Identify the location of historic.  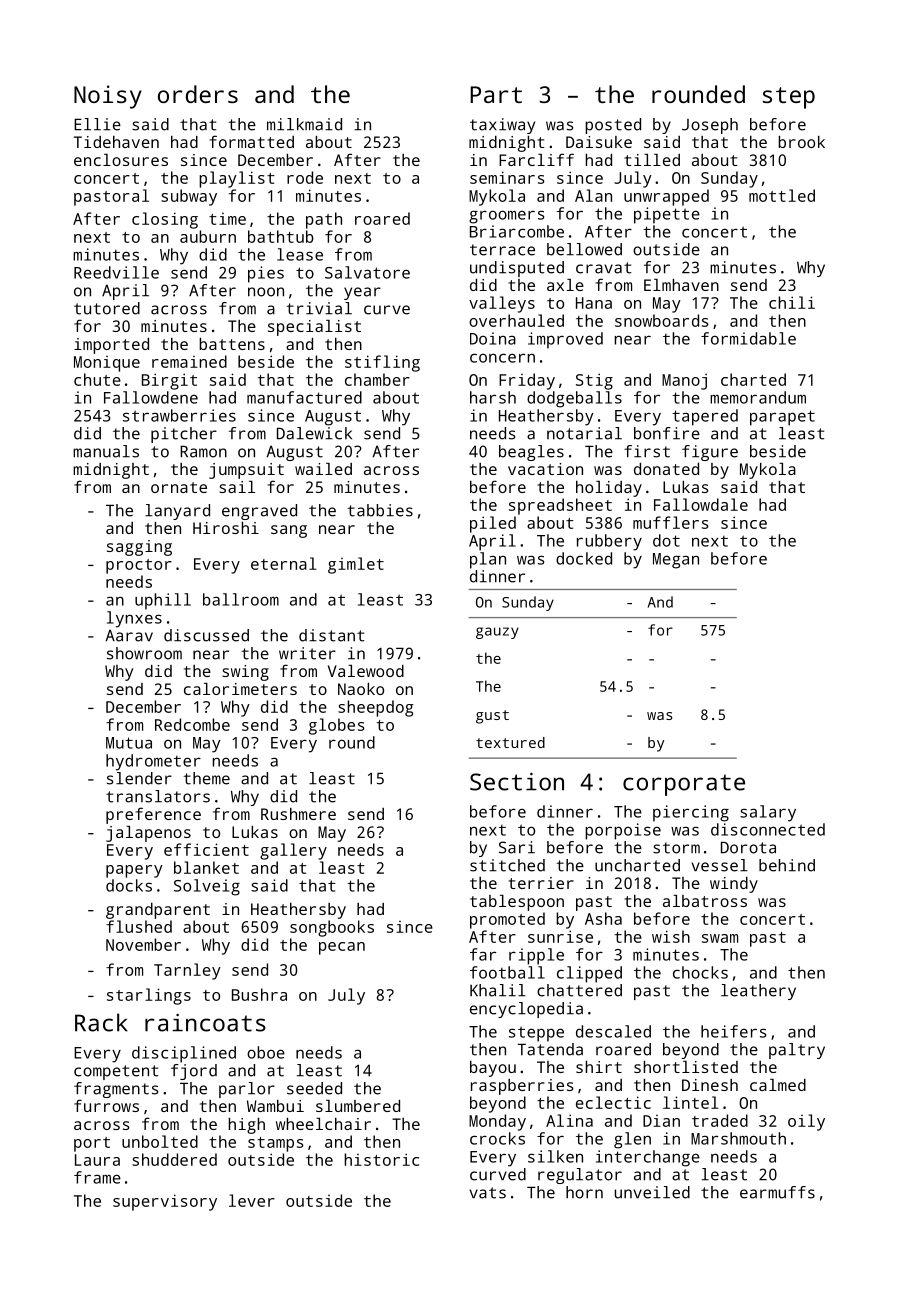
(381, 1159).
